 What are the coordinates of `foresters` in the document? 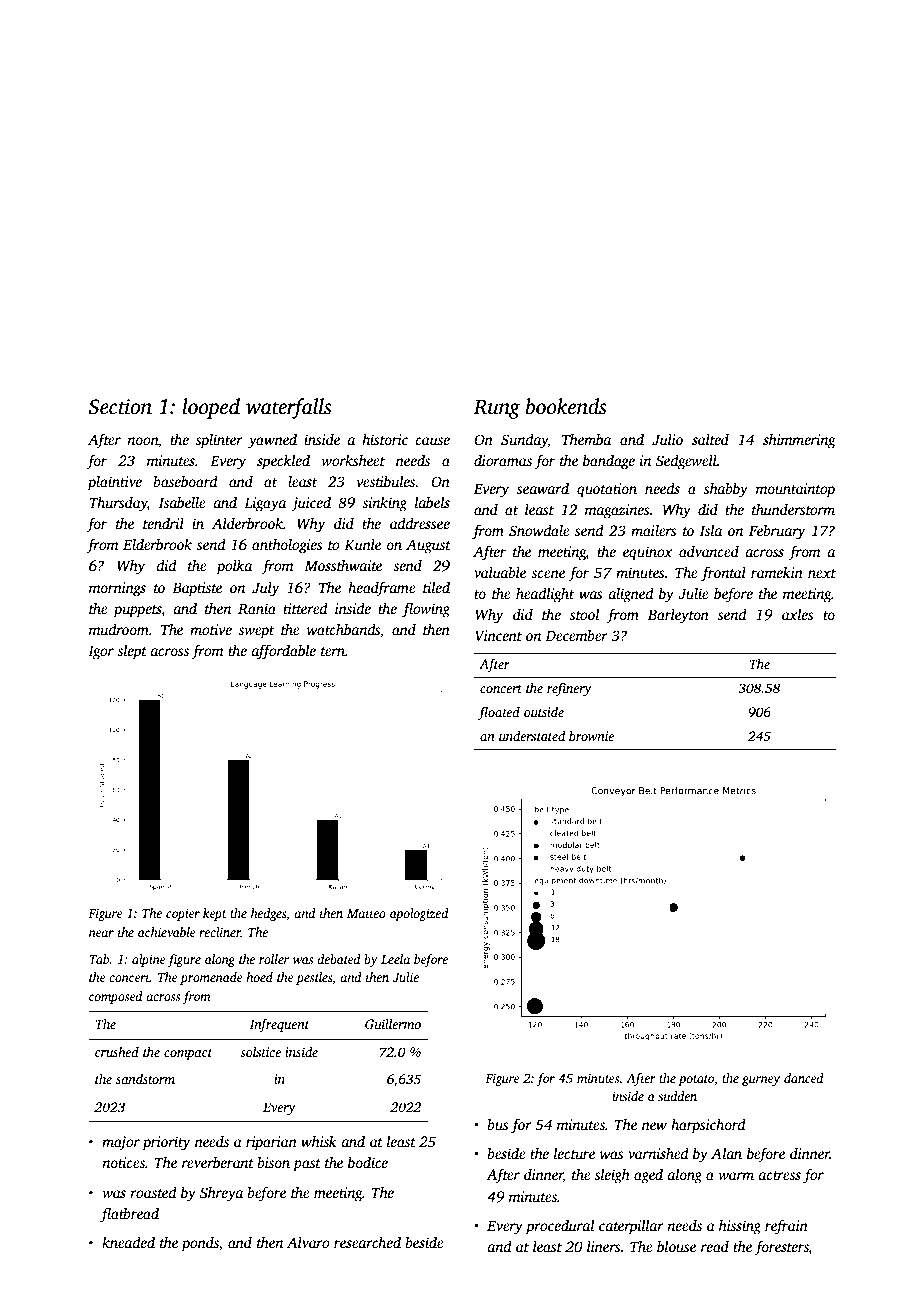 It's located at (781, 1248).
